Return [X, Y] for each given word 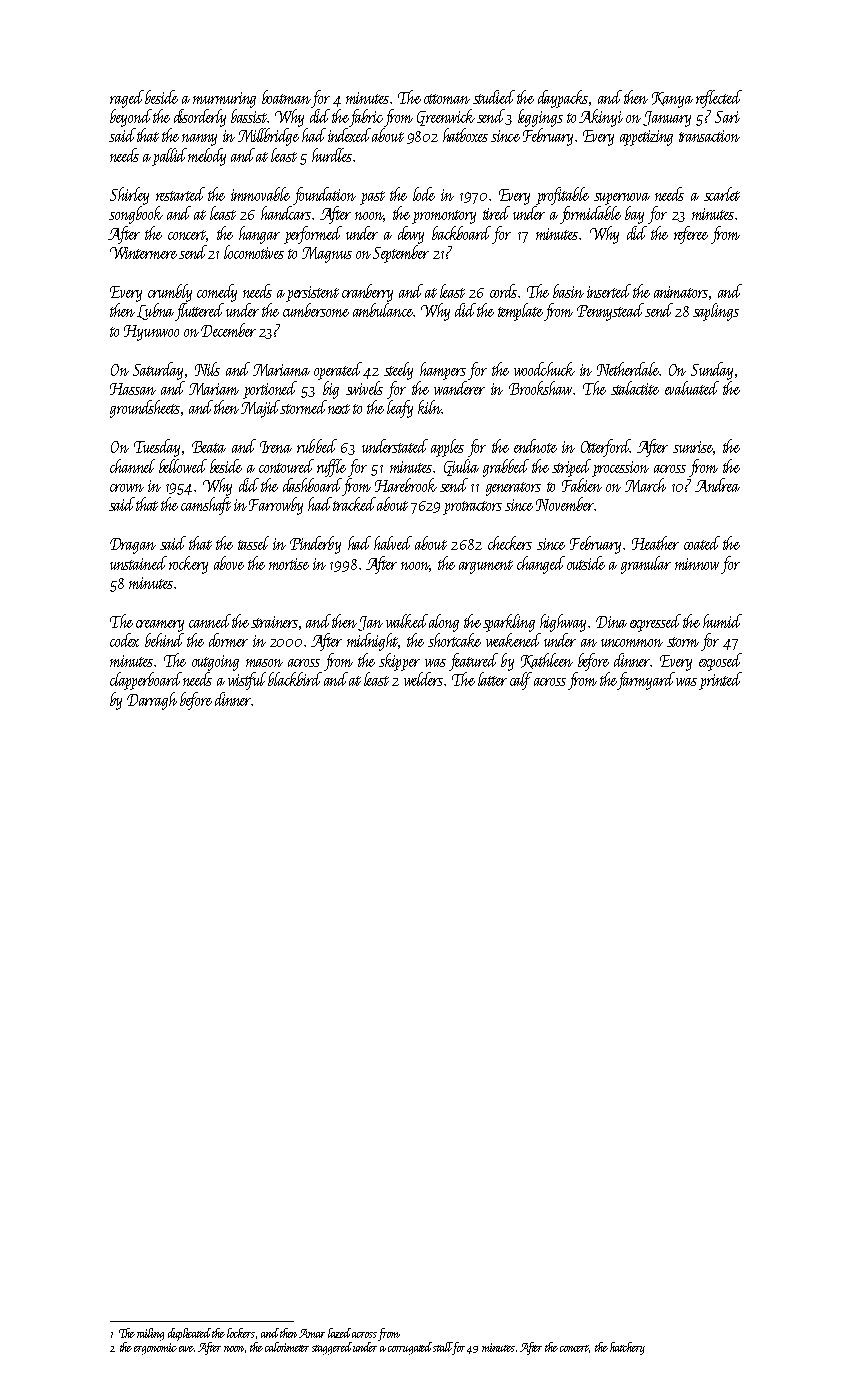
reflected [719, 99]
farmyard [646, 681]
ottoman [447, 99]
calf [521, 681]
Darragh [152, 701]
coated [702, 543]
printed [720, 681]
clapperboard [146, 681]
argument [486, 567]
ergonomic [155, 1349]
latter [492, 679]
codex [124, 640]
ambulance [383, 310]
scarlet [722, 194]
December [228, 330]
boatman [286, 97]
